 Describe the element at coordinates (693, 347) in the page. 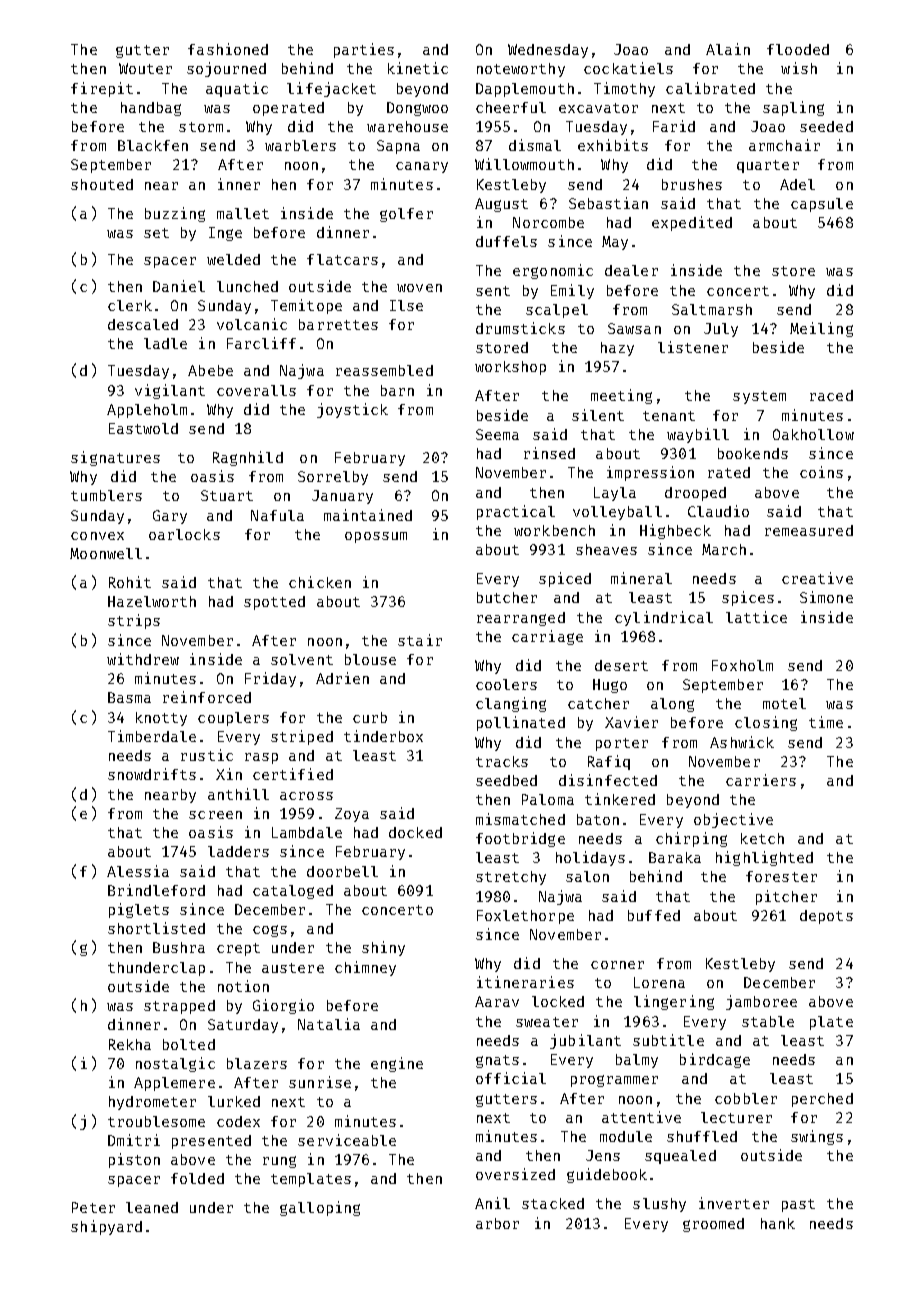

I see `listener` at that location.
